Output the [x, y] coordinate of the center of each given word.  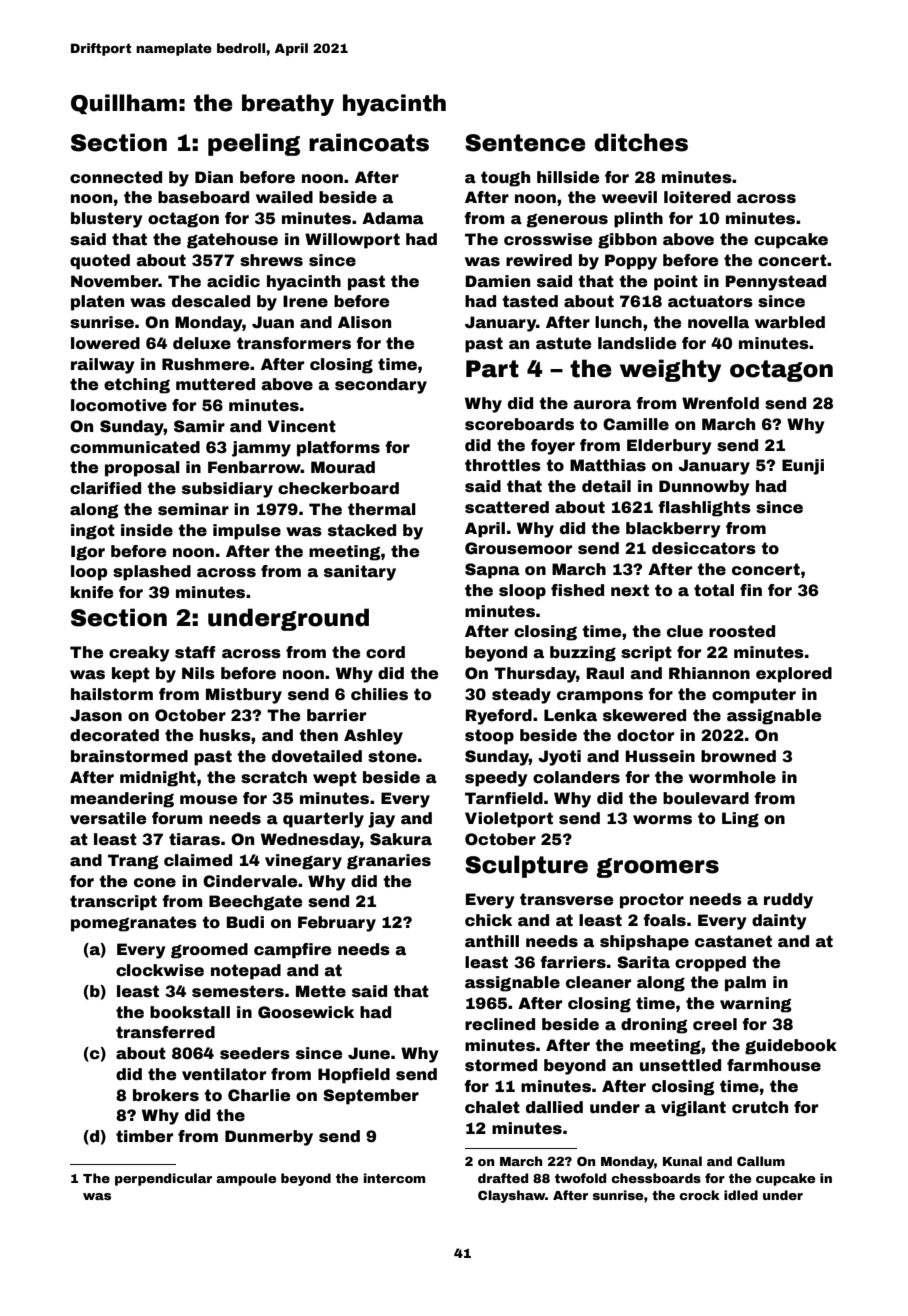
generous [567, 221]
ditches [641, 142]
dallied [554, 1107]
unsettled [680, 1065]
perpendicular [163, 1179]
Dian [214, 177]
